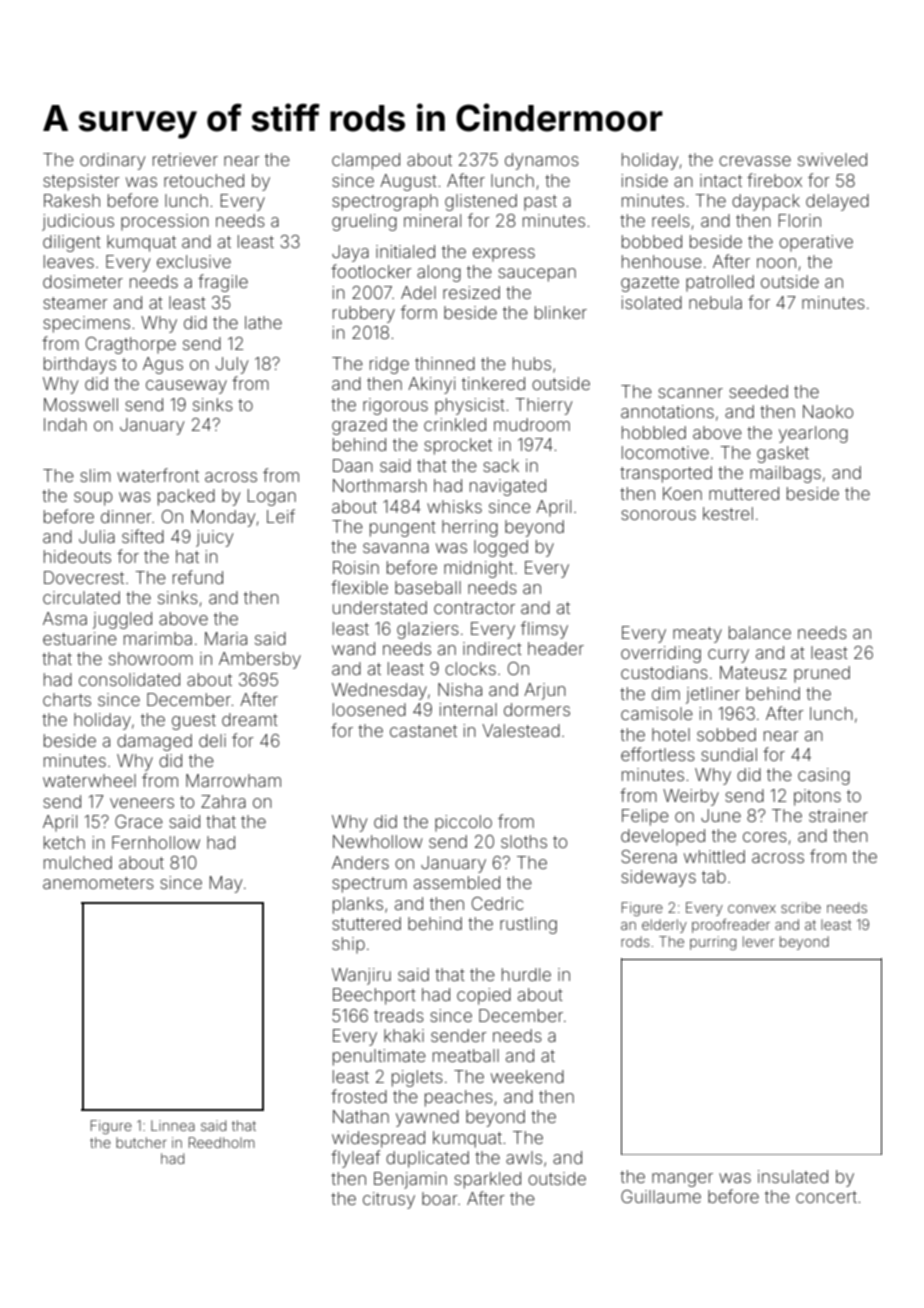  Describe the element at coordinates (654, 432) in the document. I see `hobbled` at that location.
